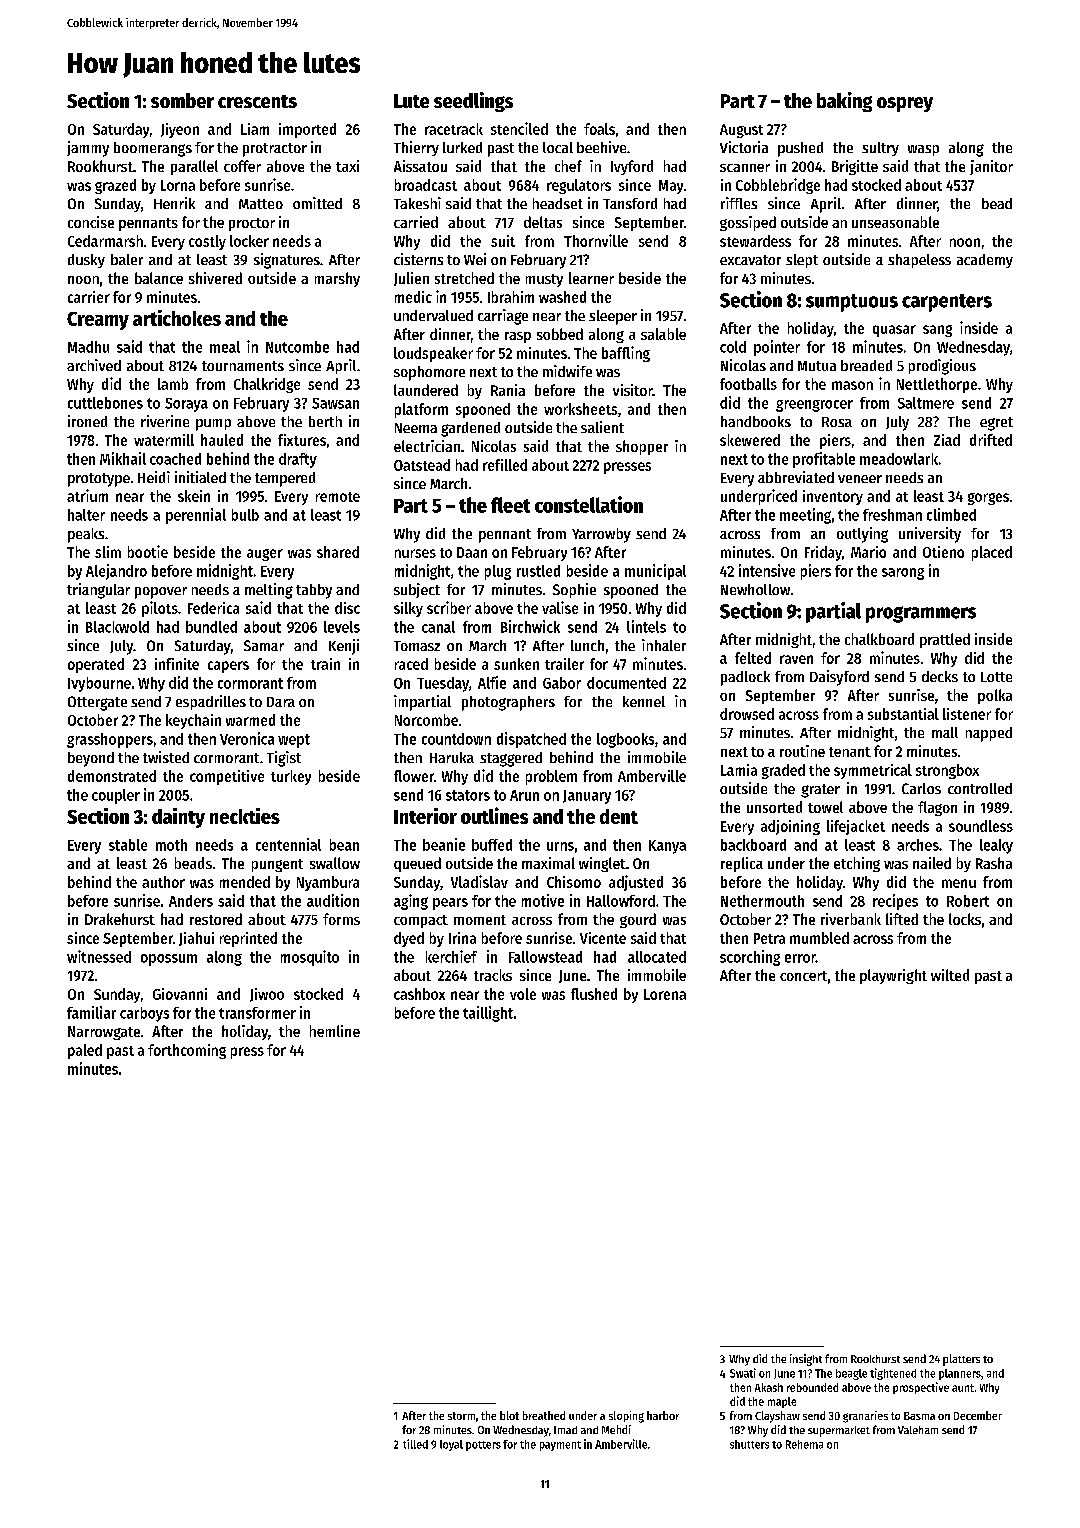 This document has height=1528, width=1080. I want to click on taillight, so click(488, 1014).
